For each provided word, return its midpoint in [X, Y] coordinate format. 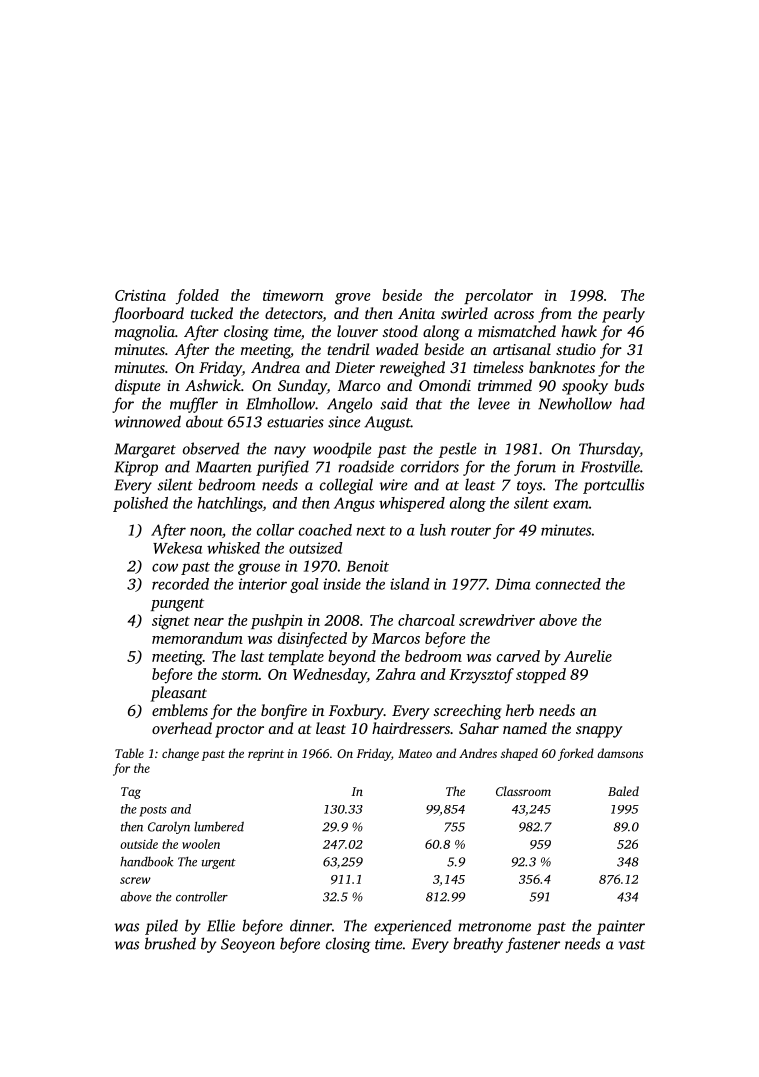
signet [171, 622]
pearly [623, 315]
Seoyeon [248, 945]
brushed [170, 943]
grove [353, 299]
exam [570, 504]
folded [197, 297]
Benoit [367, 566]
